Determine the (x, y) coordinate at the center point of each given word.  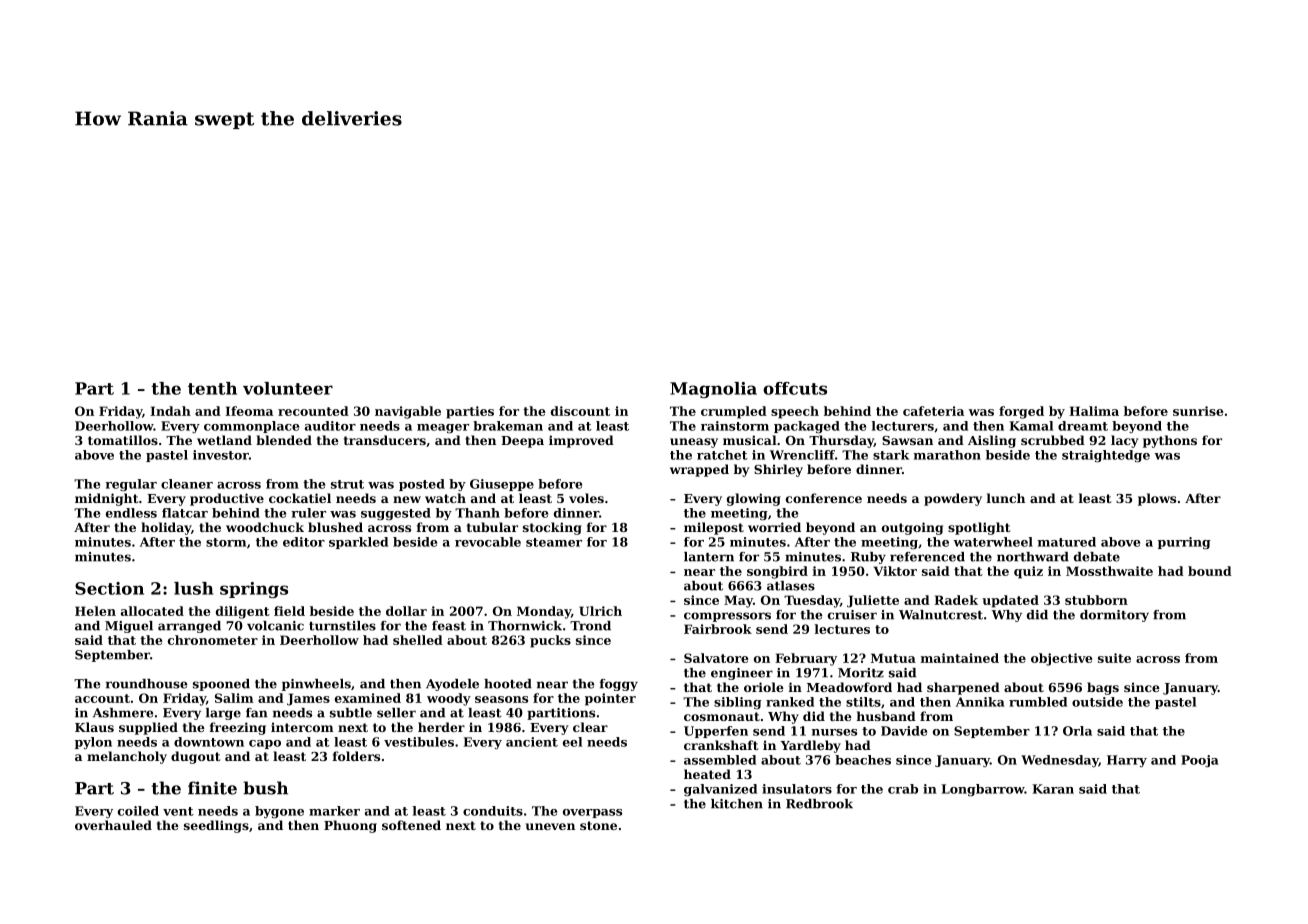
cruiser (852, 615)
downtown (209, 742)
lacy (1124, 441)
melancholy (127, 757)
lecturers (903, 426)
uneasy (694, 443)
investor (221, 455)
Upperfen (716, 732)
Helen (95, 611)
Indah (170, 411)
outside (1097, 702)
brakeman (508, 426)
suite (1114, 658)
